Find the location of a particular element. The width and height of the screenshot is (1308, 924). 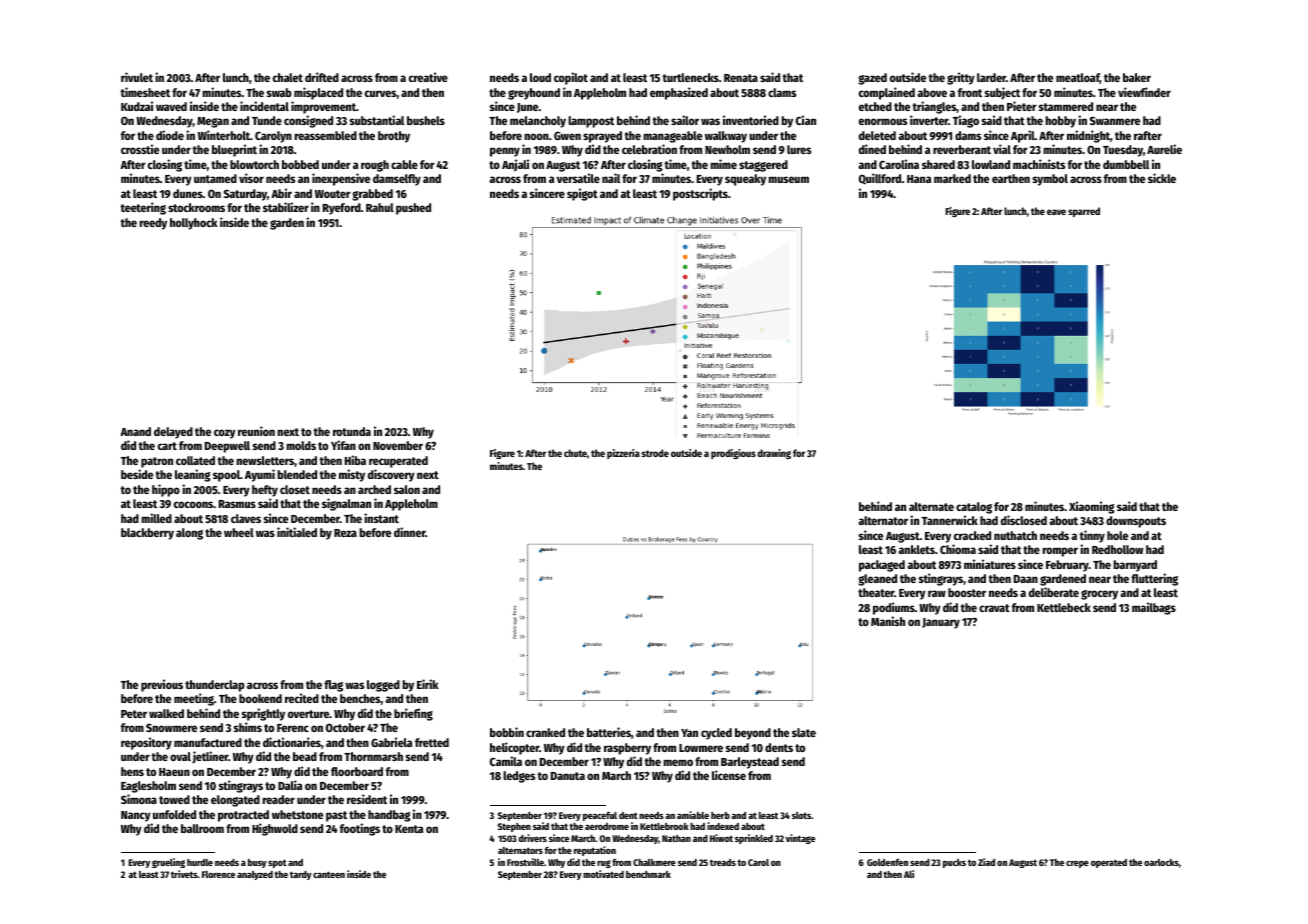

dunes is located at coordinates (188, 193).
